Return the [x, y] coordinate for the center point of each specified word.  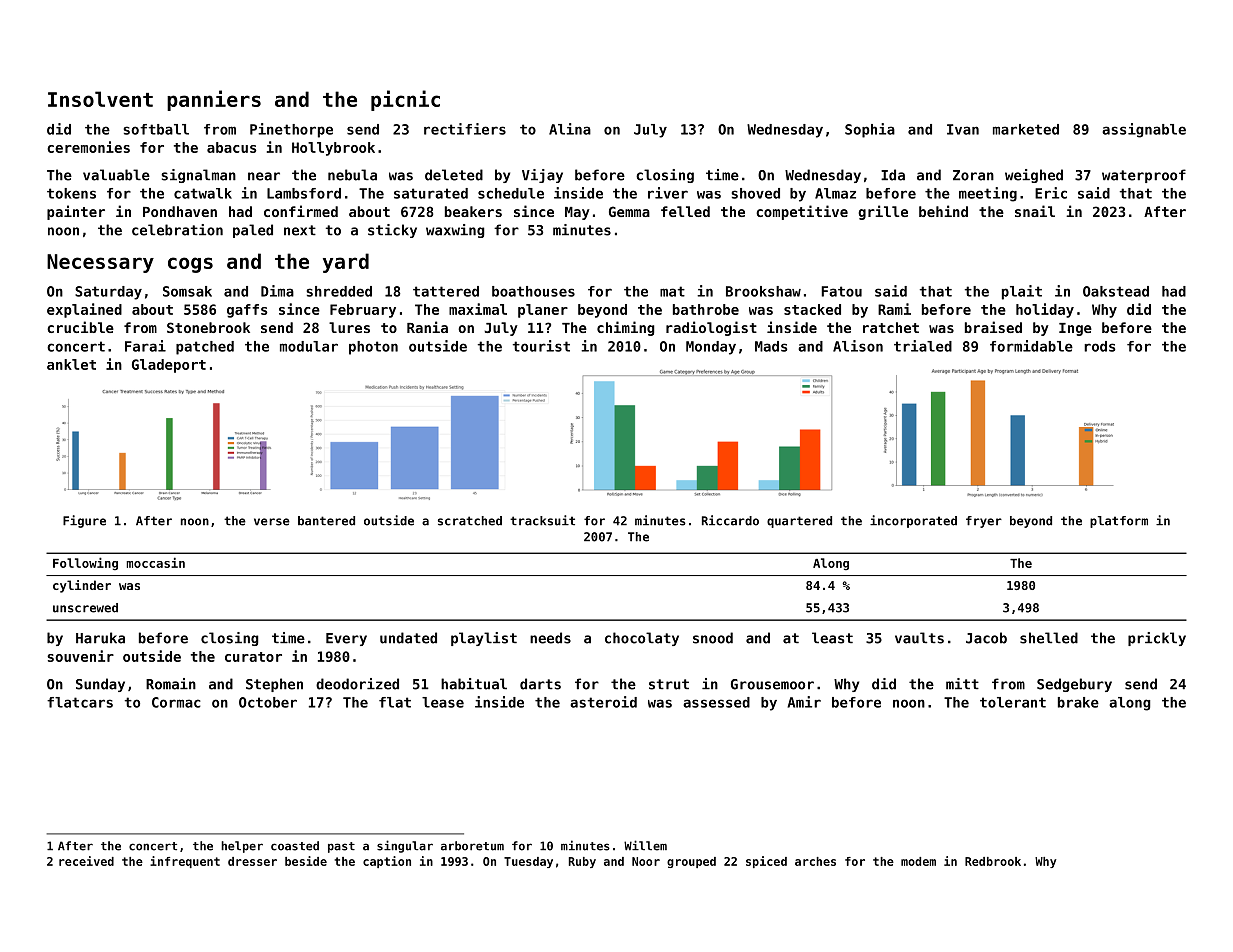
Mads [771, 346]
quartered [799, 522]
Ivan [963, 129]
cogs [190, 265]
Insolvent [100, 99]
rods [1099, 346]
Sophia [870, 130]
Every [346, 639]
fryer [984, 522]
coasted [295, 846]
